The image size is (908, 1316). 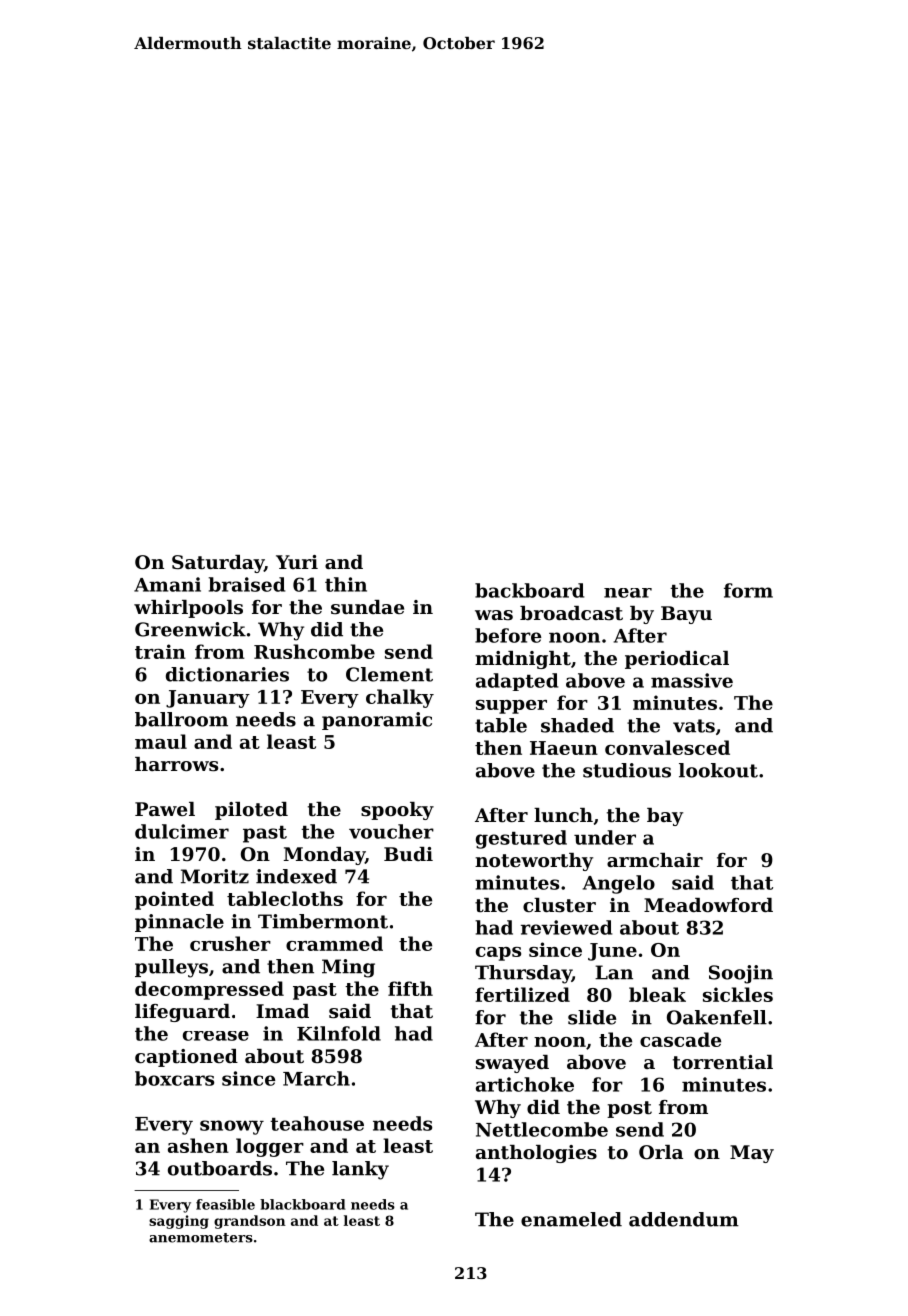 What do you see at coordinates (694, 726) in the screenshot?
I see `vats` at bounding box center [694, 726].
